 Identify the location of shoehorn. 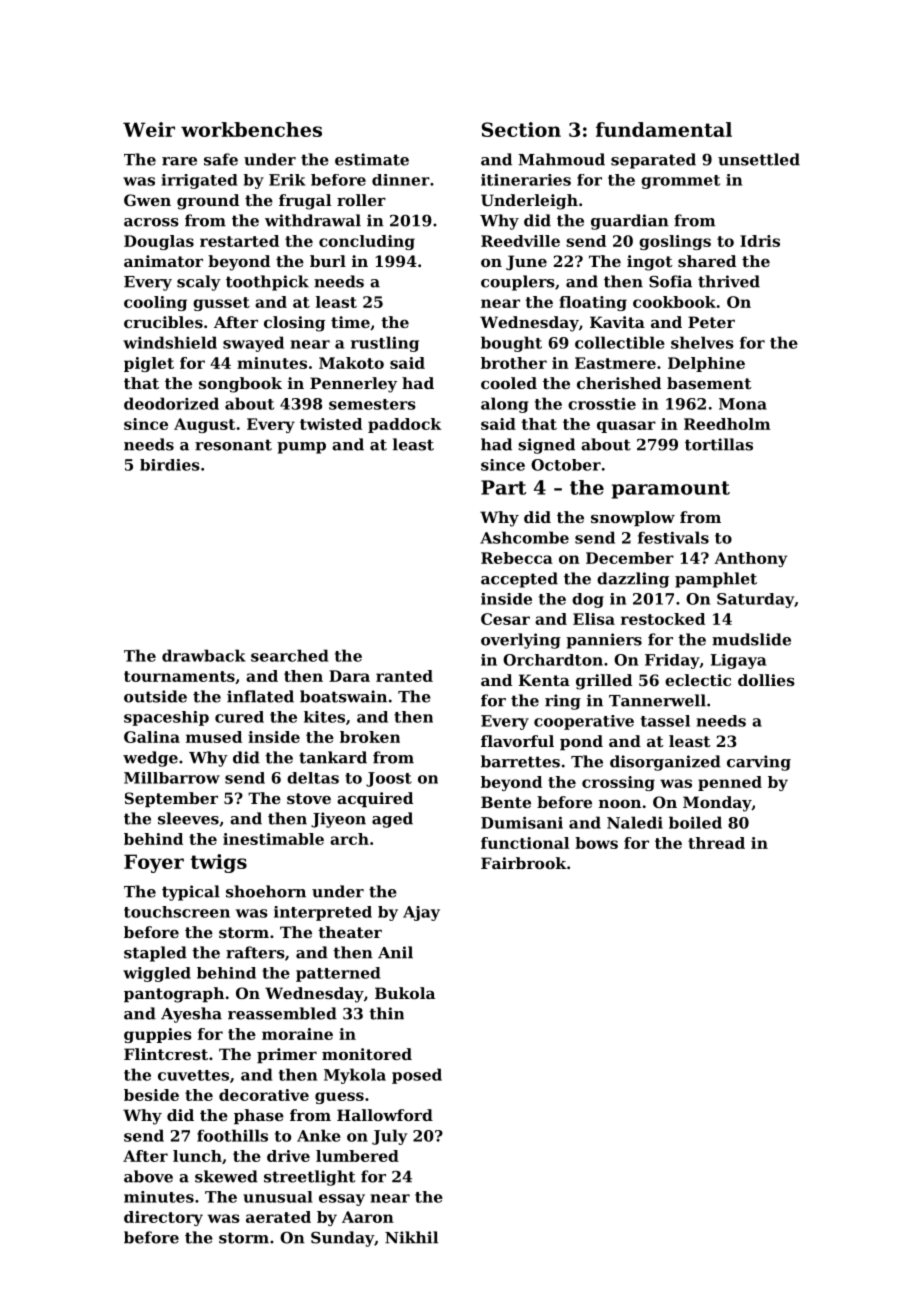
(266, 891).
